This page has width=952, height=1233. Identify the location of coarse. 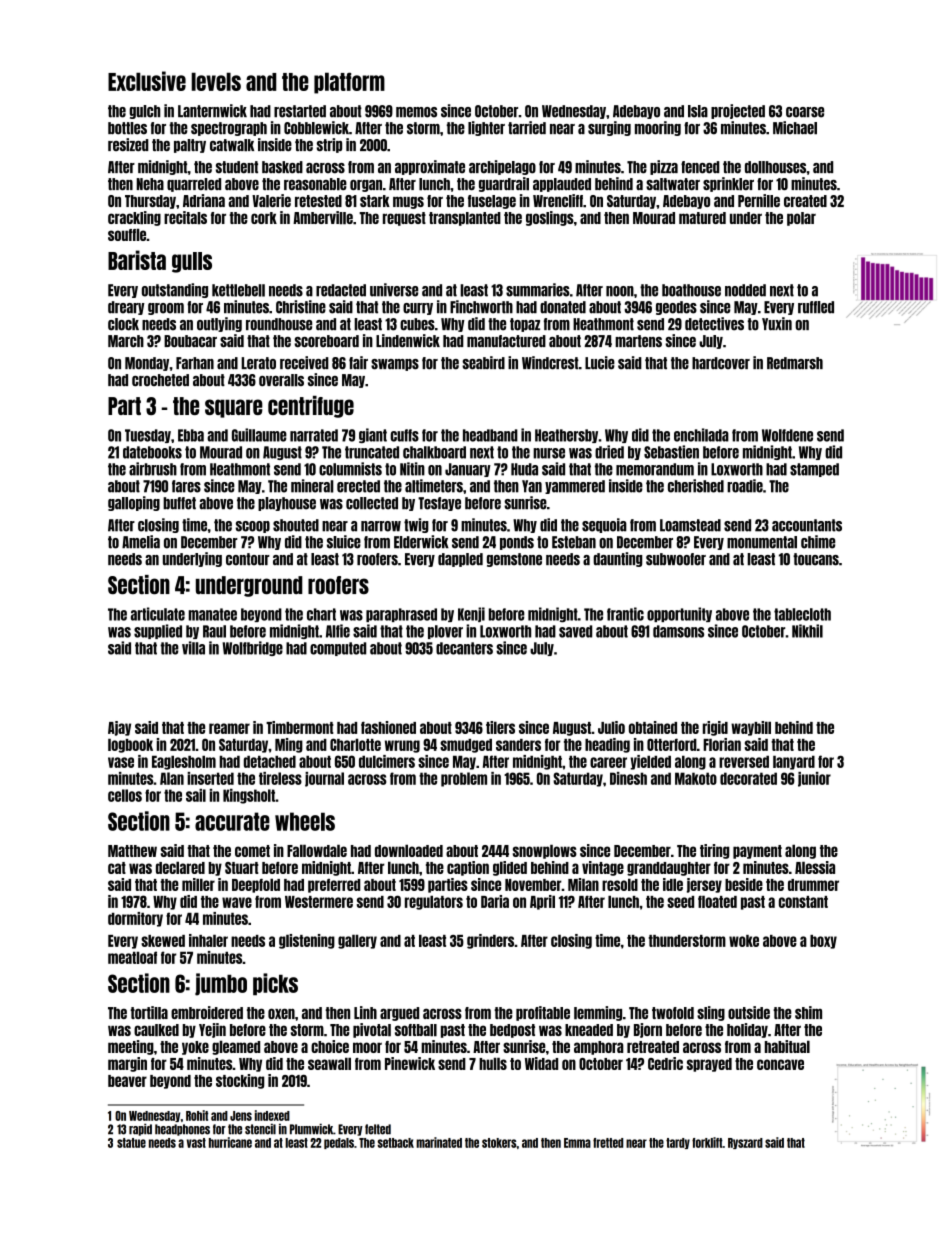
(805, 112).
